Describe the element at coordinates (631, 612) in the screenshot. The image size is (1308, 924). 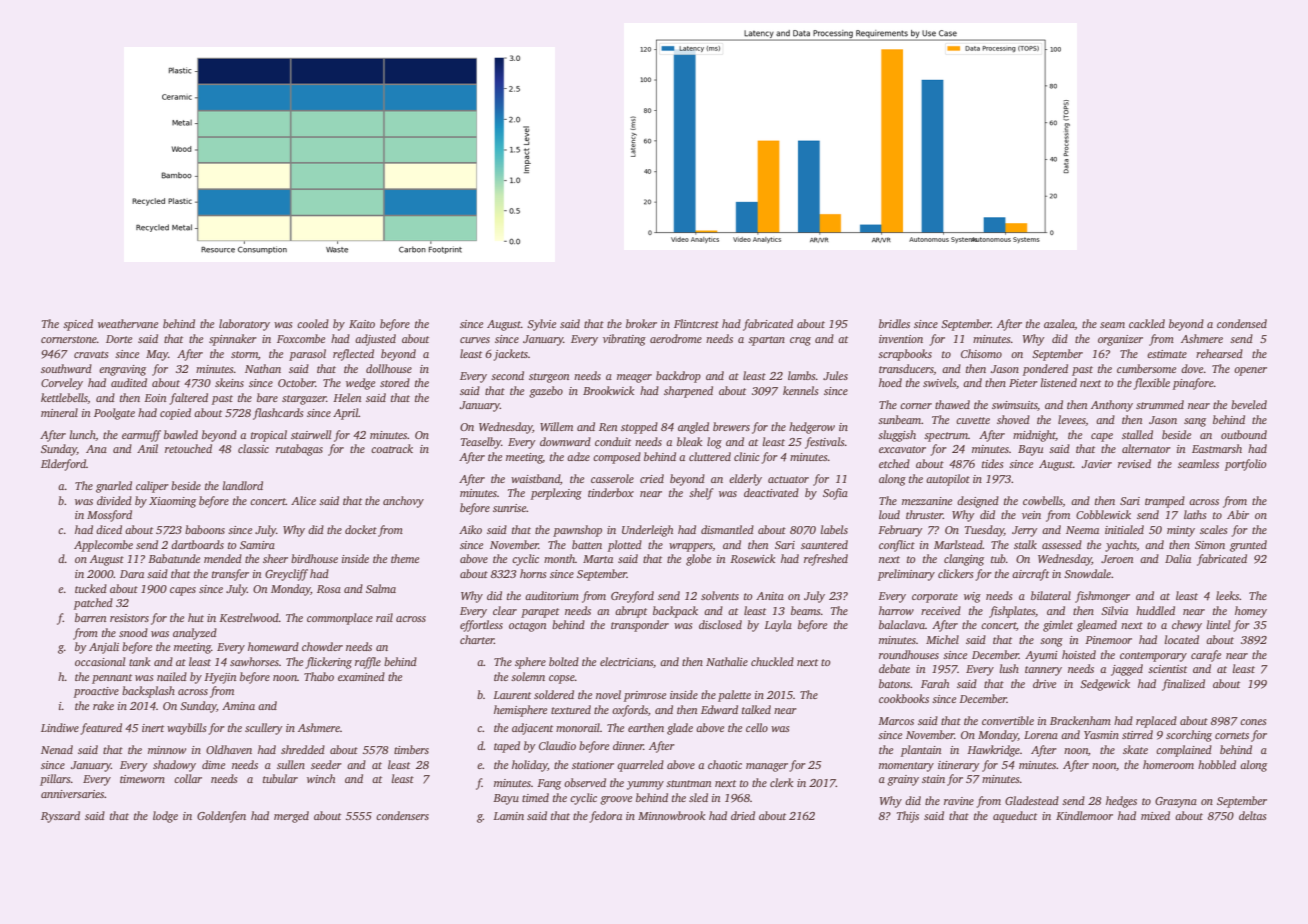
I see `abrupt` at that location.
